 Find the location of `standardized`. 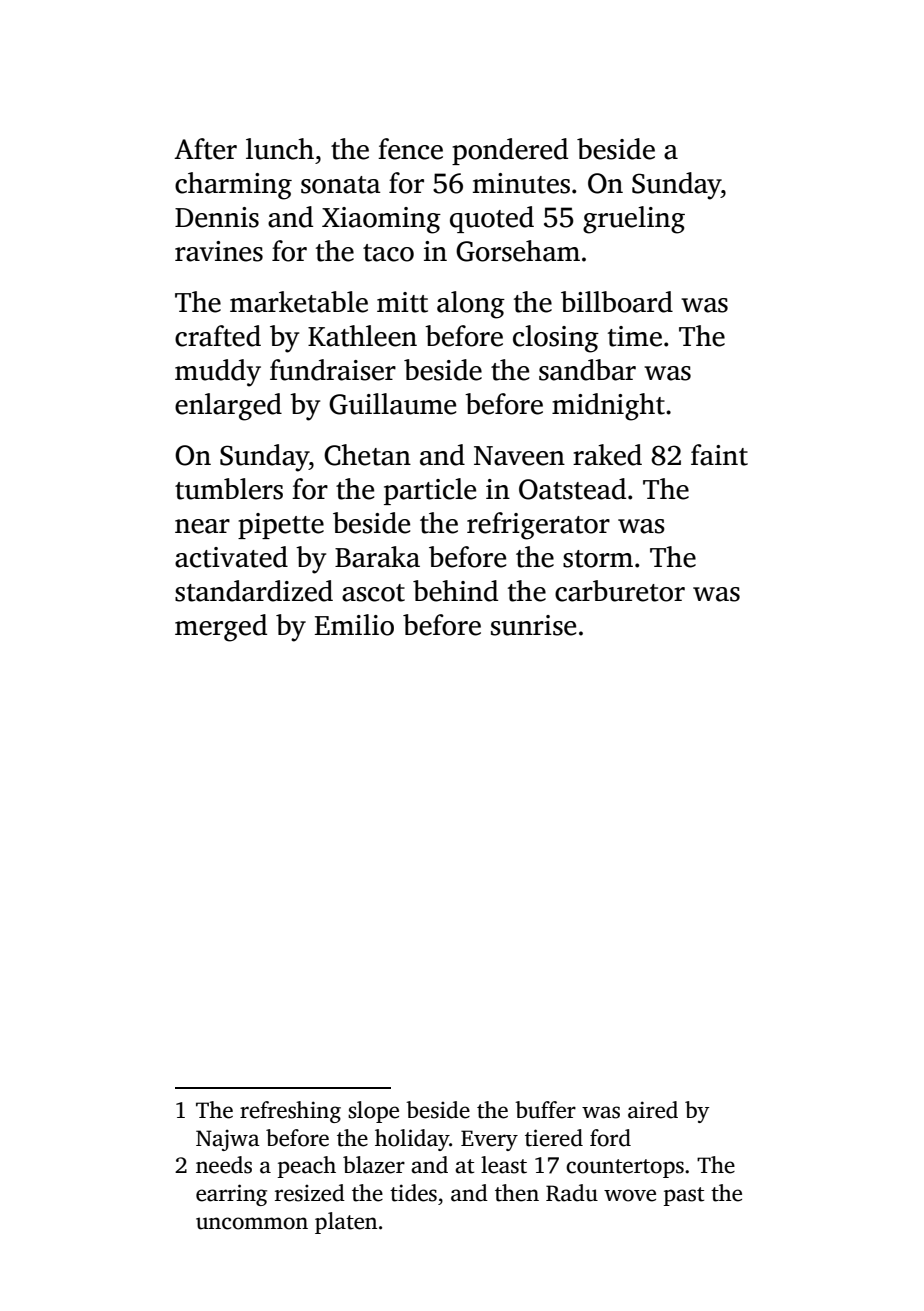

standardized is located at coordinates (254, 591).
